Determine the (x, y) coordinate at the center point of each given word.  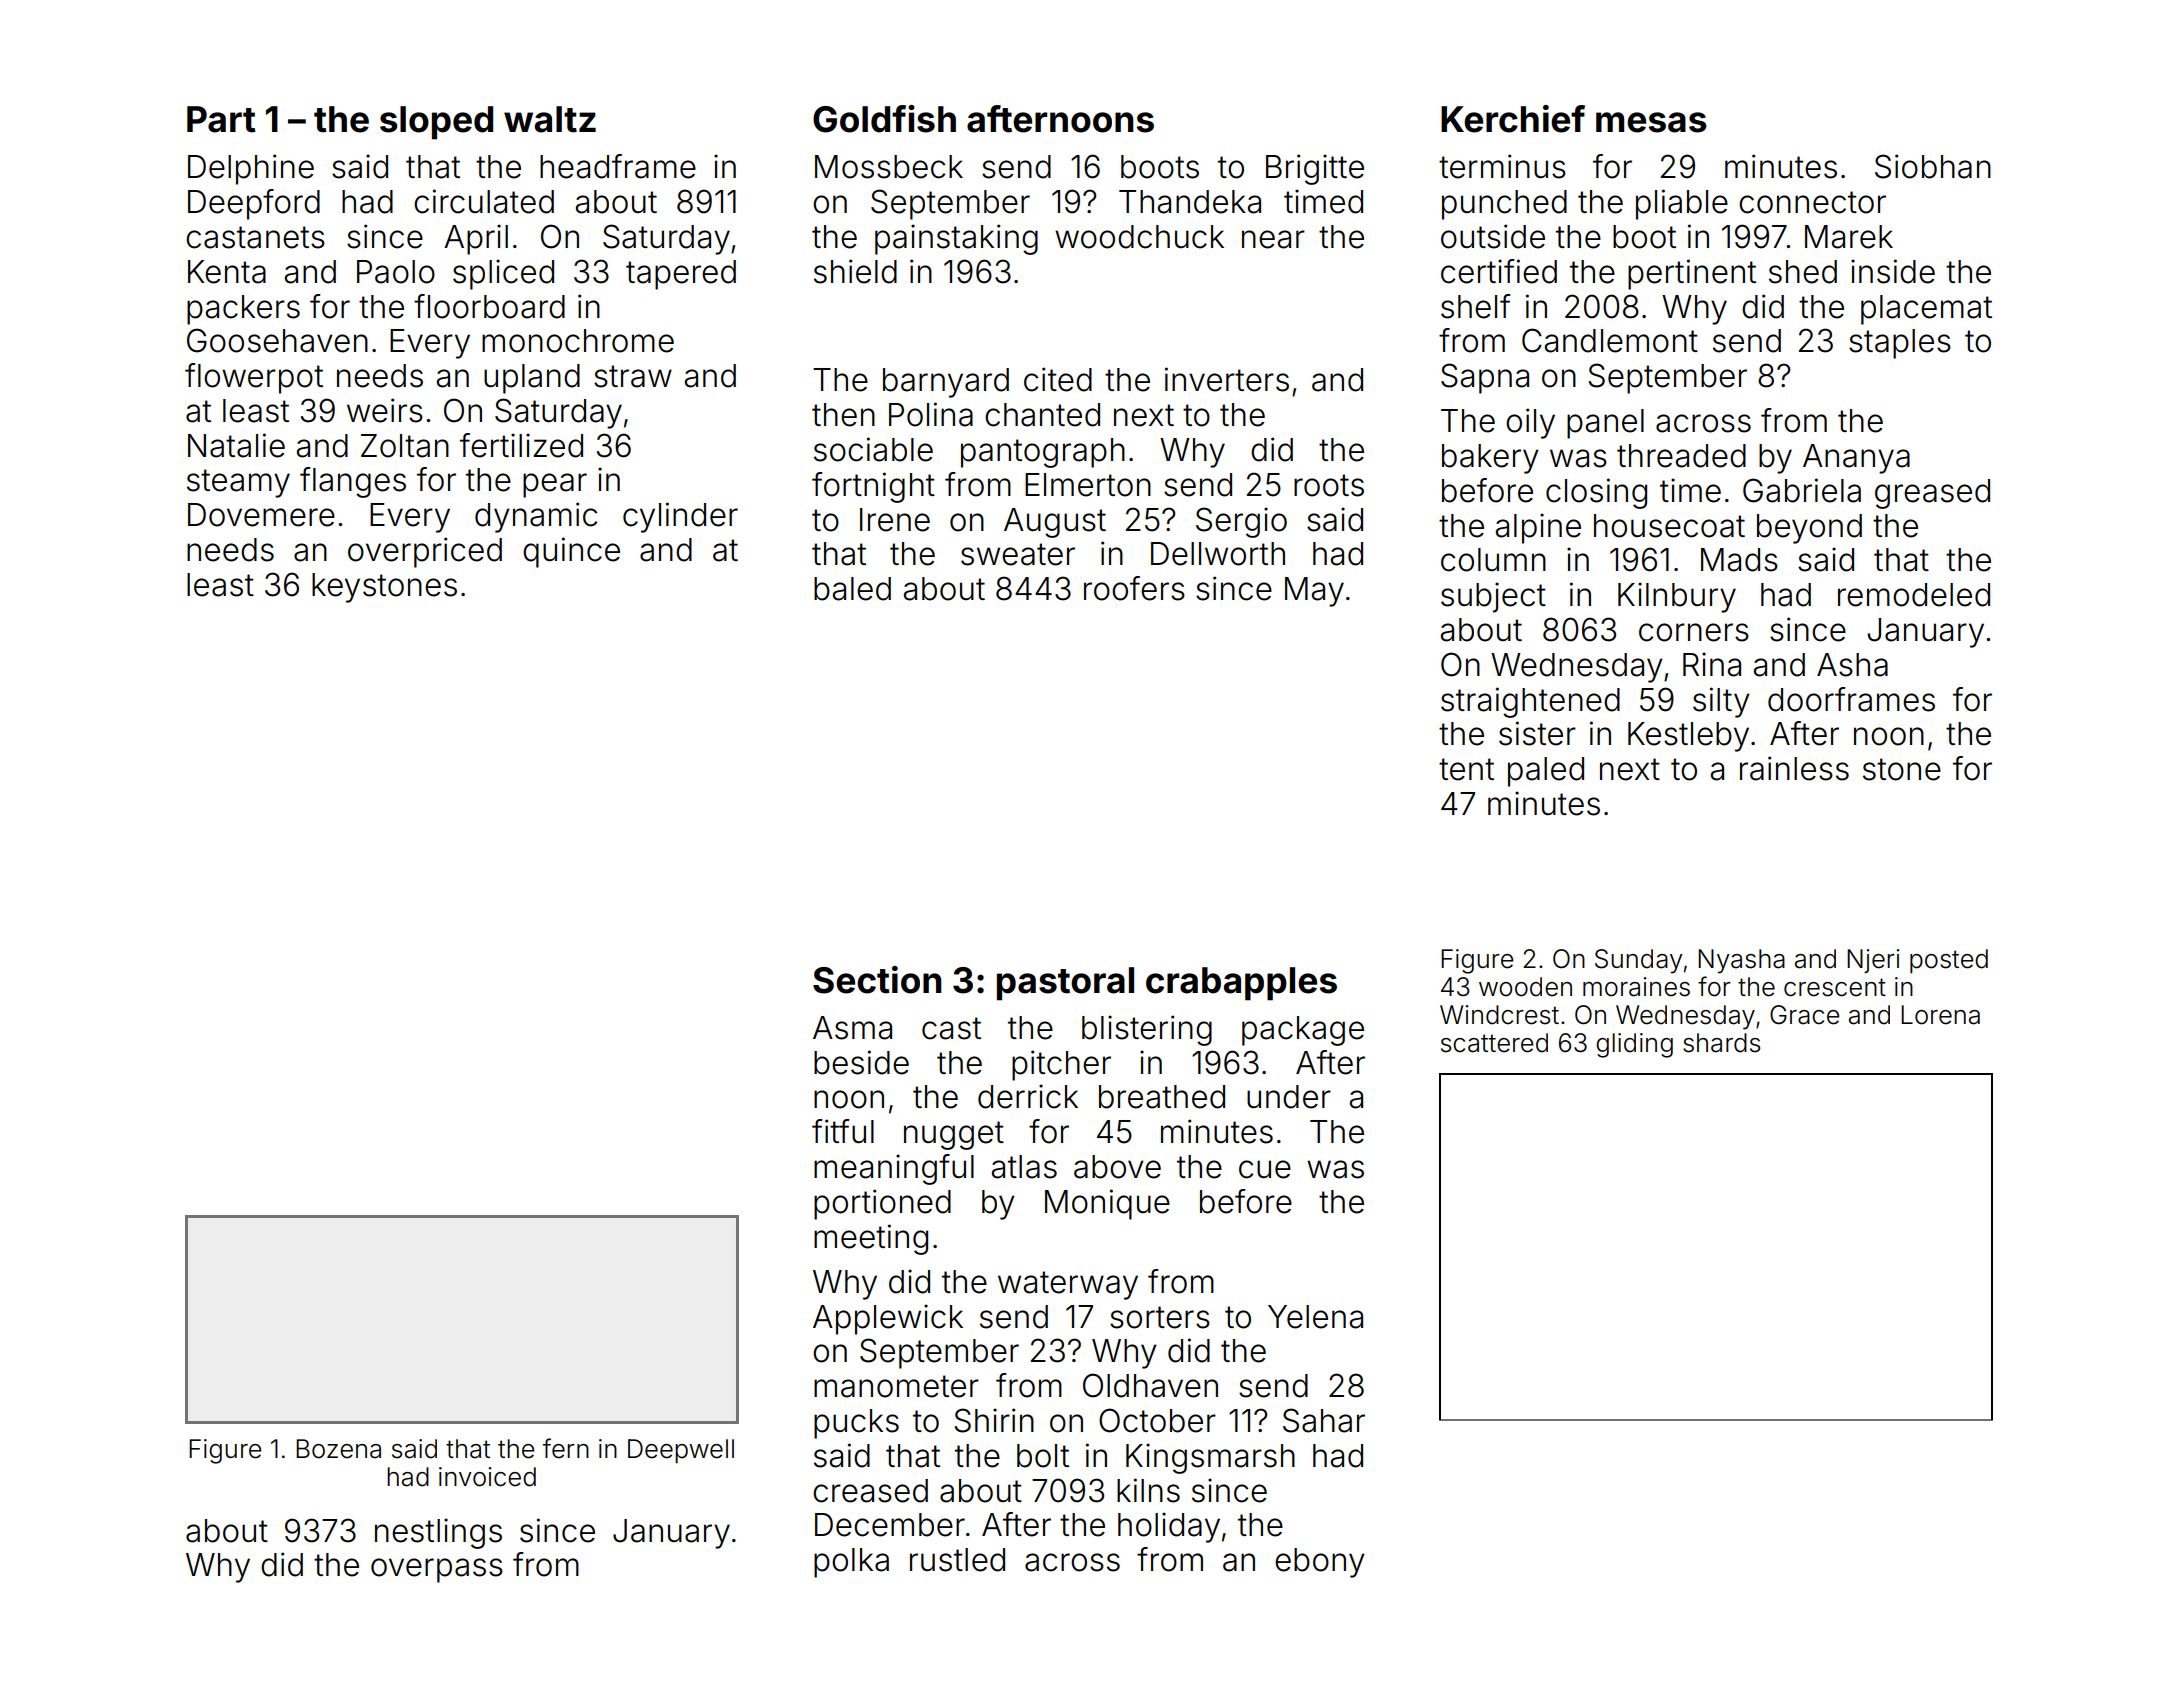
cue (1265, 1169)
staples (1900, 344)
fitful (843, 1131)
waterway (1068, 1285)
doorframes (1851, 699)
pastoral (1065, 984)
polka (851, 1563)
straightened (1530, 702)
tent (1466, 769)
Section (877, 980)
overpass (437, 1570)
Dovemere (261, 515)
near (1273, 239)
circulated (484, 201)
